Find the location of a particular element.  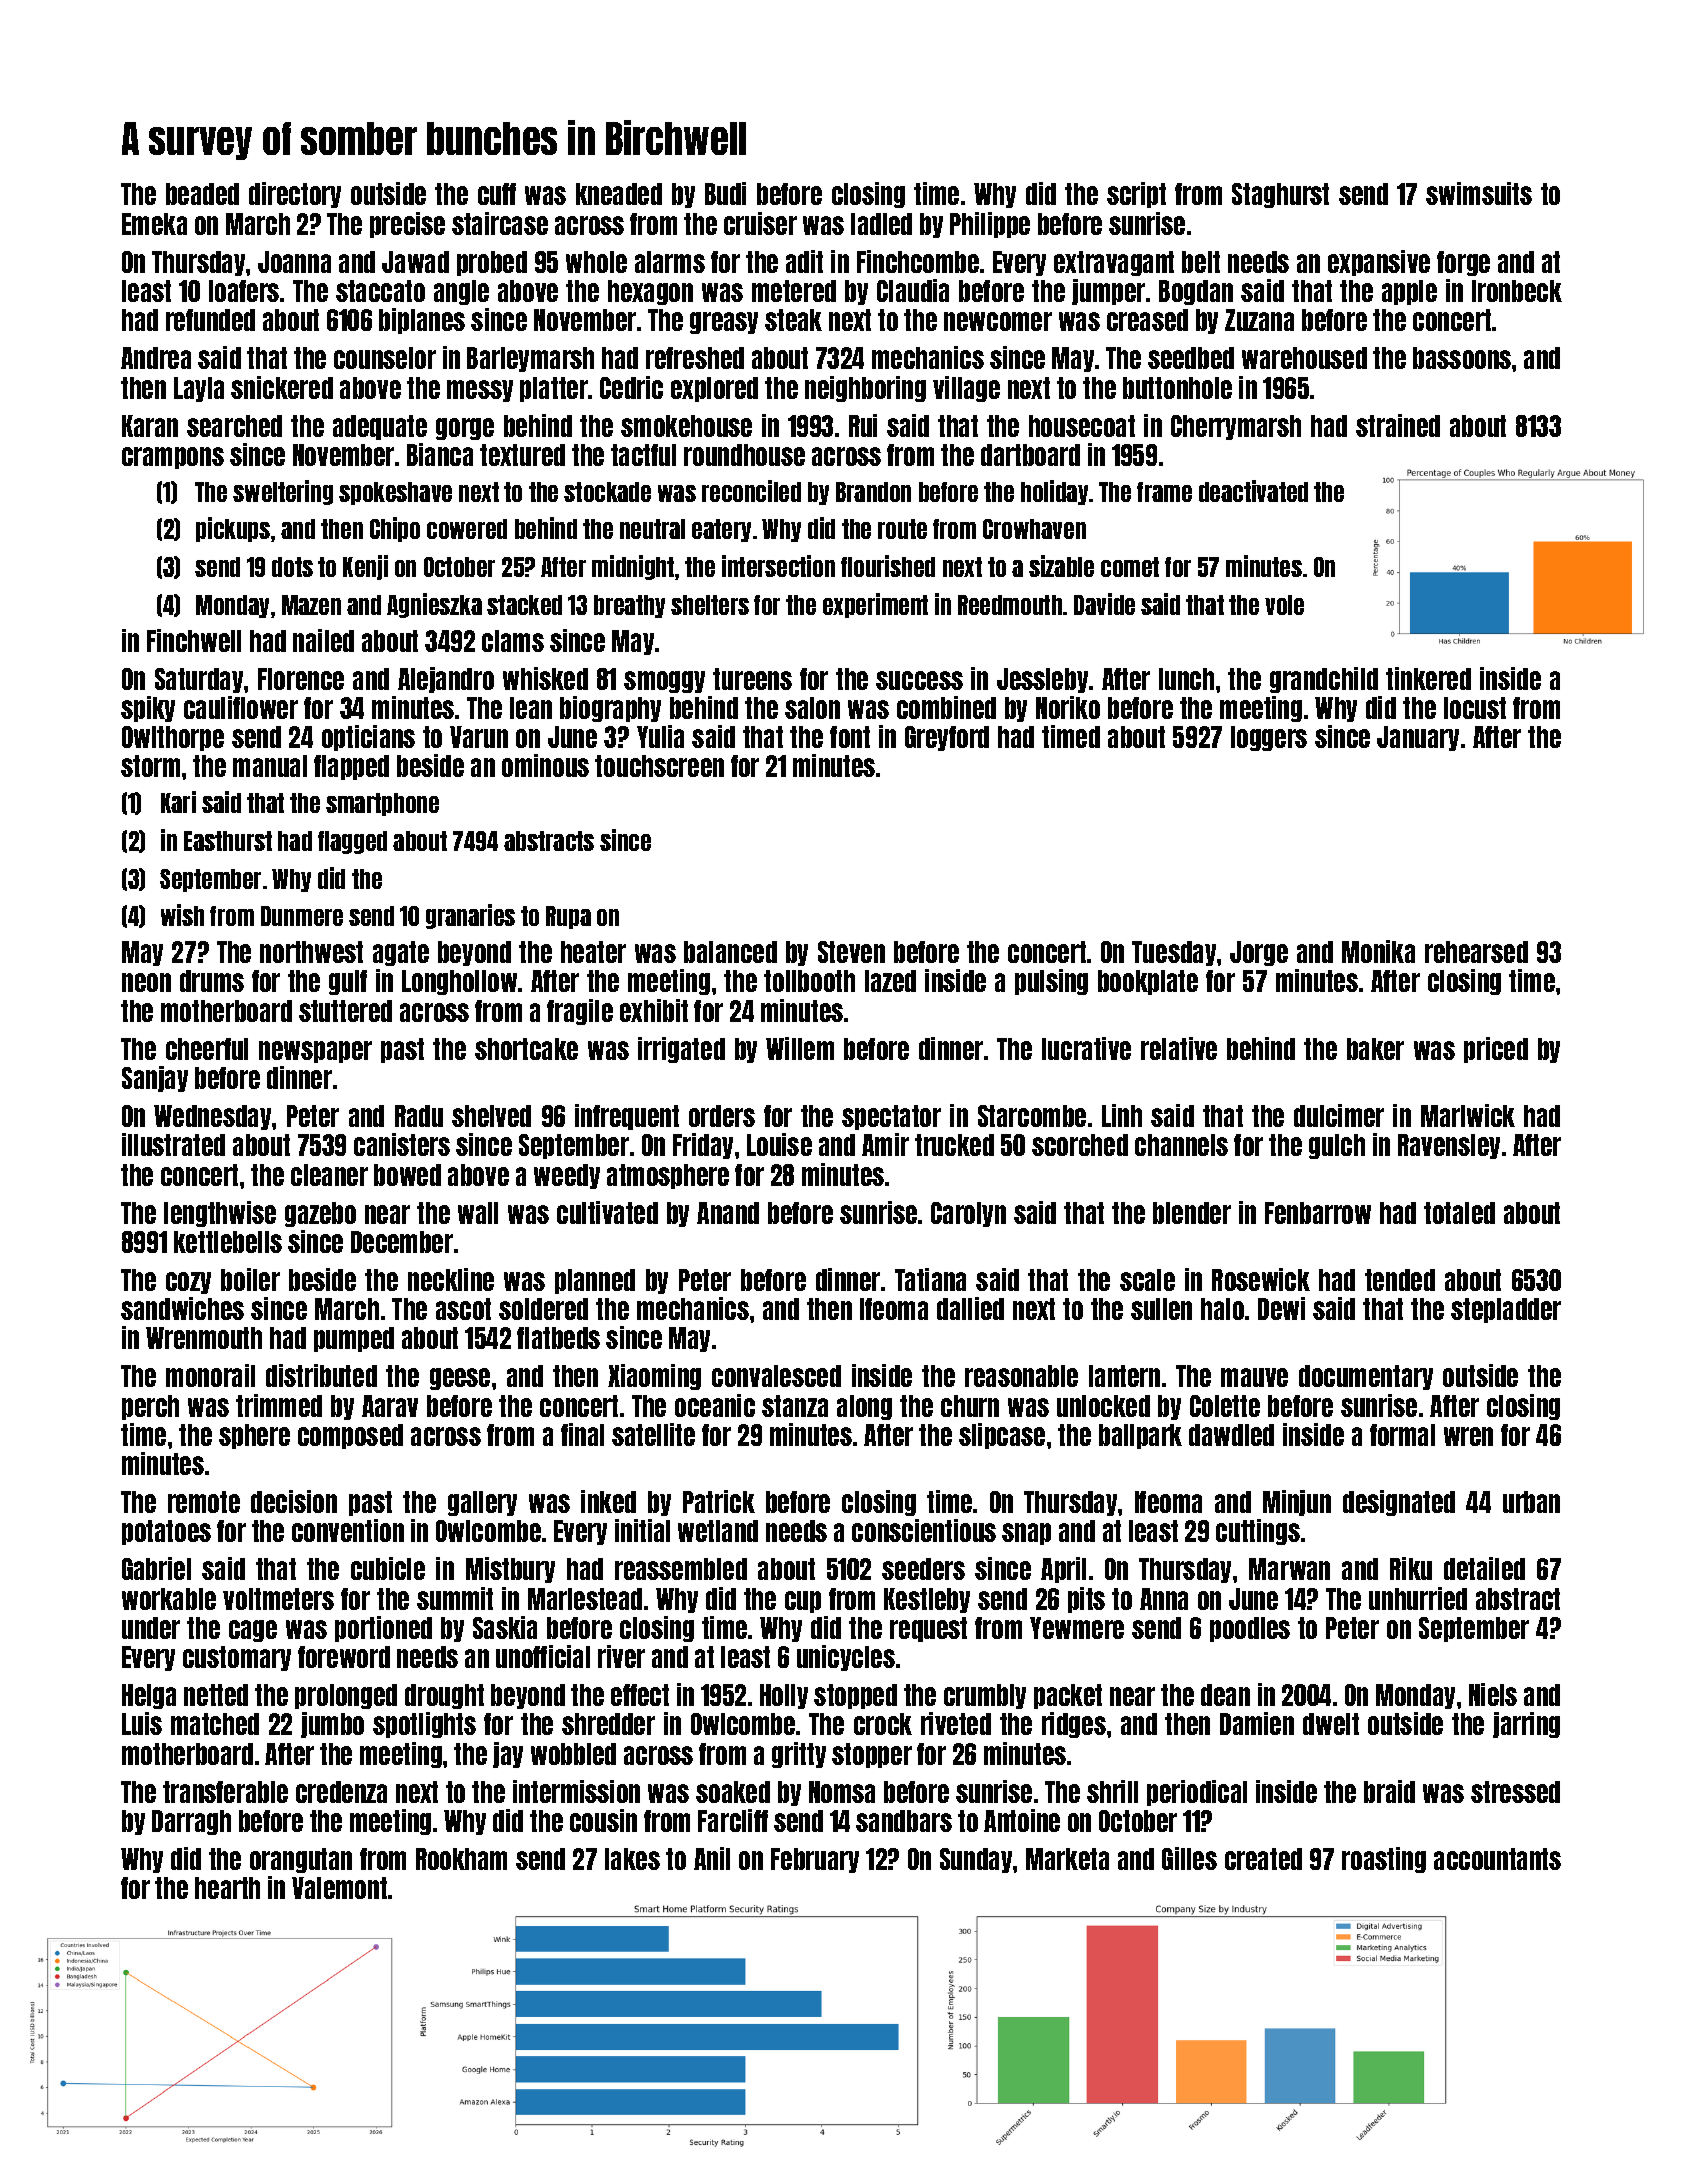

Ironbeck is located at coordinates (1517, 291).
